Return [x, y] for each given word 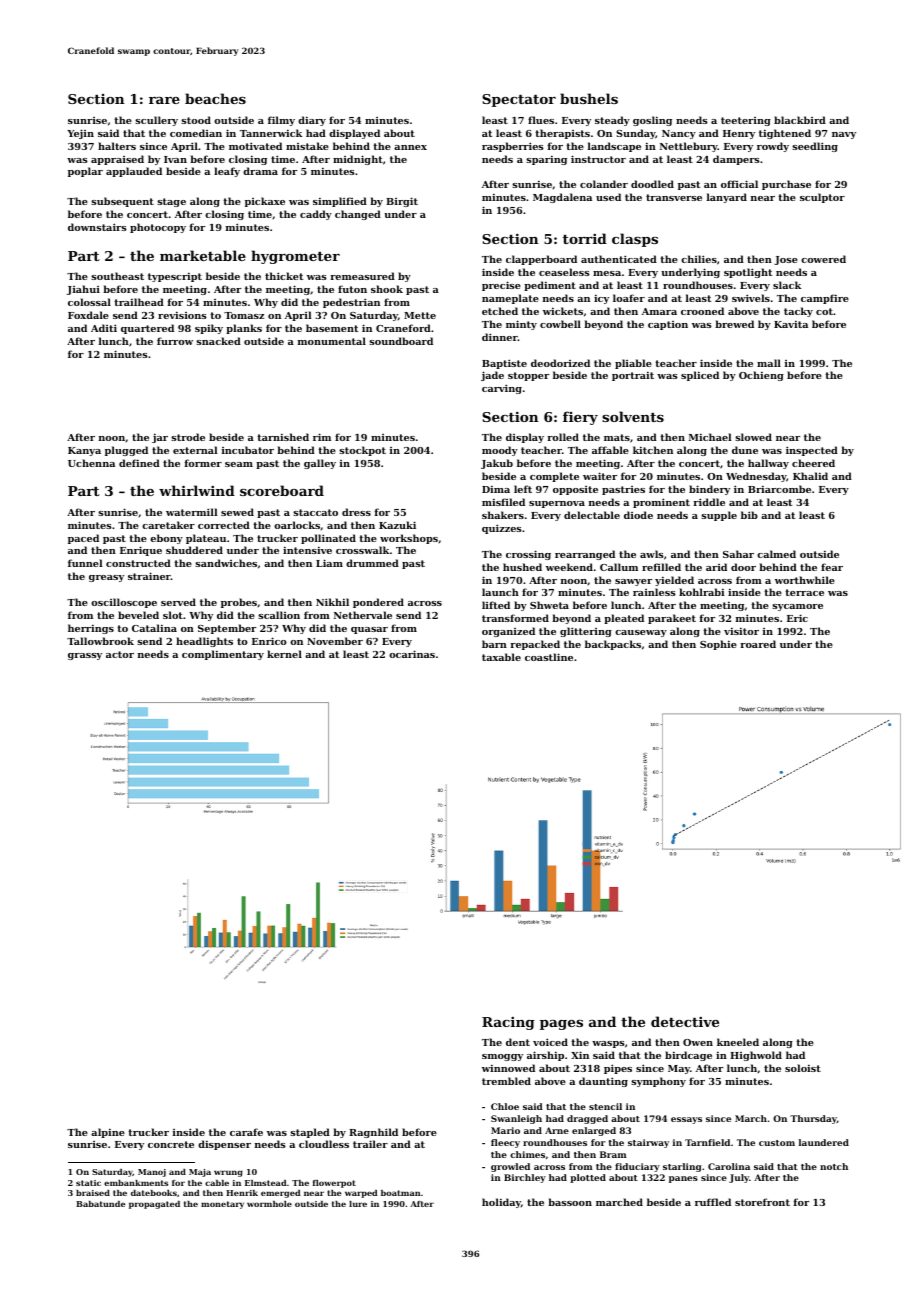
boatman [400, 1193]
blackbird [800, 120]
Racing [508, 1023]
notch [834, 1166]
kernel [284, 654]
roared [758, 644]
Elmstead [265, 1183]
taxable [501, 657]
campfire [825, 299]
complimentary [223, 655]
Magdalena [562, 198]
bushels [589, 98]
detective [685, 1021]
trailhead [139, 302]
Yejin [80, 134]
